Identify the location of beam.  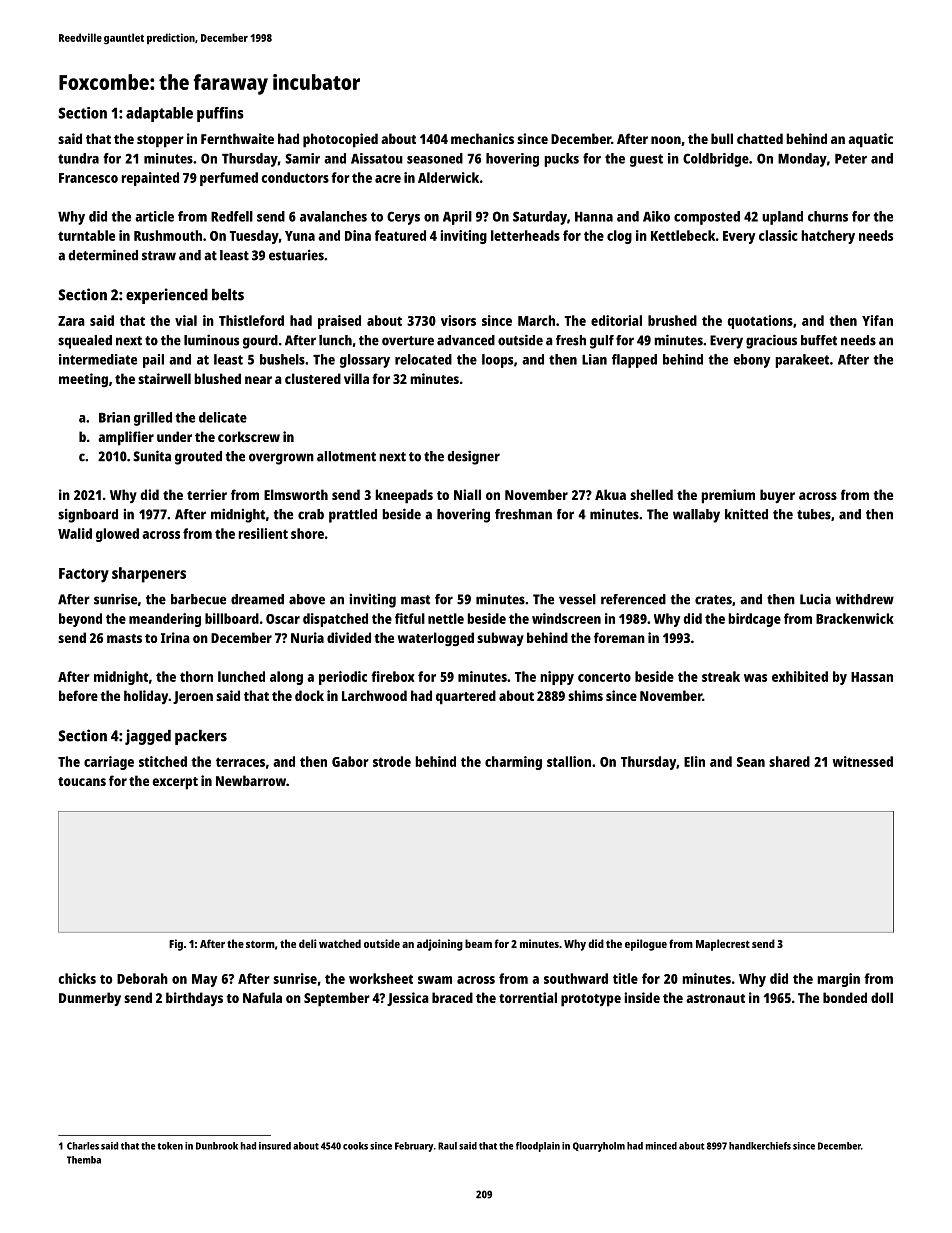
(478, 943).
